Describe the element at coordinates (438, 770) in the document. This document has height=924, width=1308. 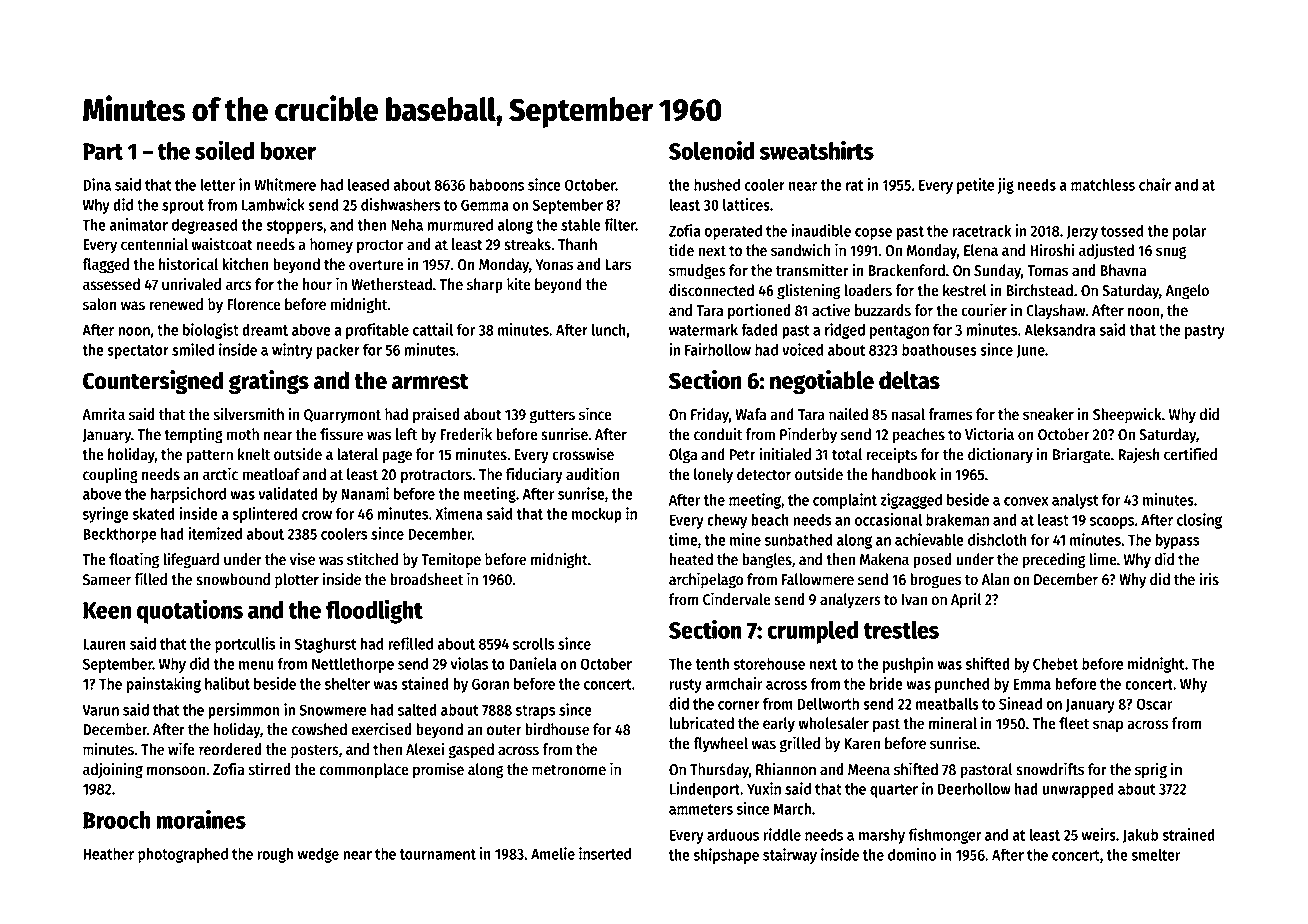
I see `promise` at that location.
